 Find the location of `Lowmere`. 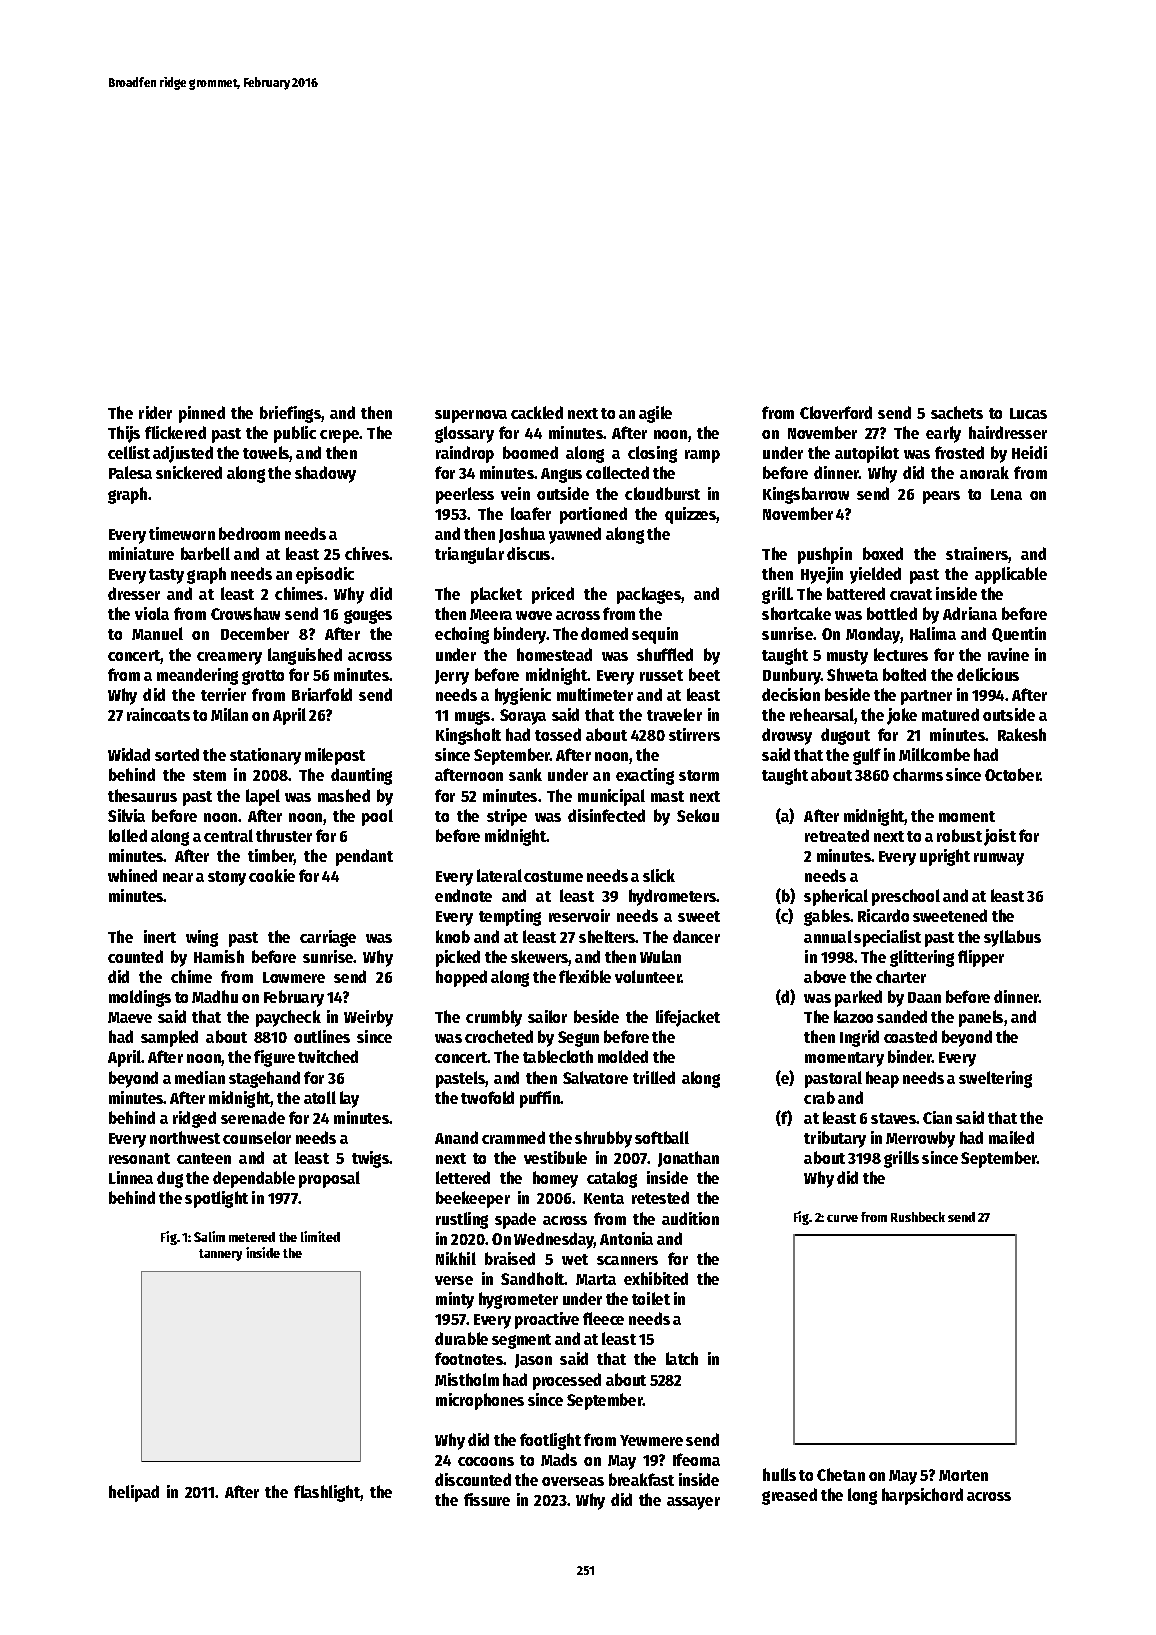

Lowmere is located at coordinates (294, 977).
